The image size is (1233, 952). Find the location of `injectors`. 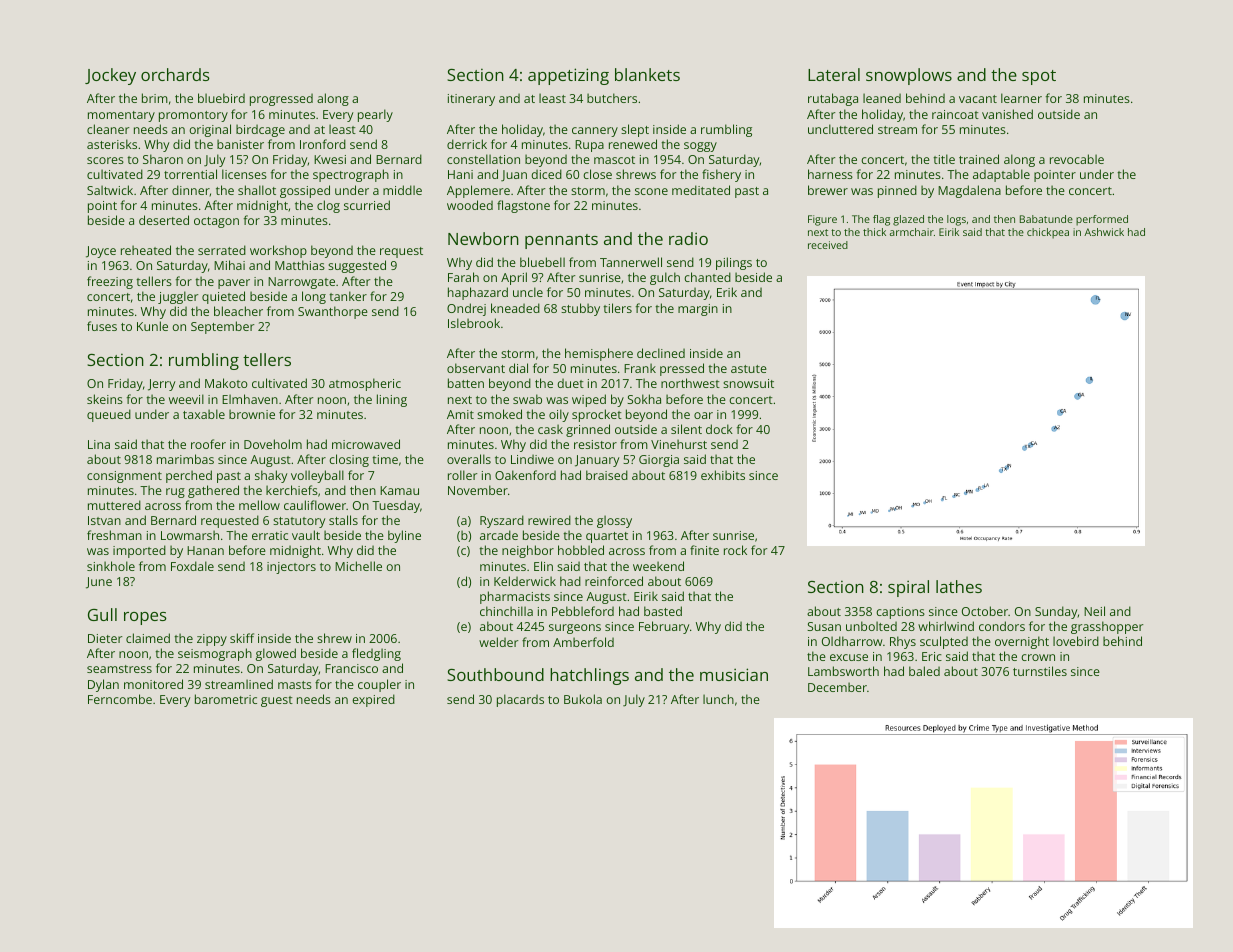

injectors is located at coordinates (291, 568).
